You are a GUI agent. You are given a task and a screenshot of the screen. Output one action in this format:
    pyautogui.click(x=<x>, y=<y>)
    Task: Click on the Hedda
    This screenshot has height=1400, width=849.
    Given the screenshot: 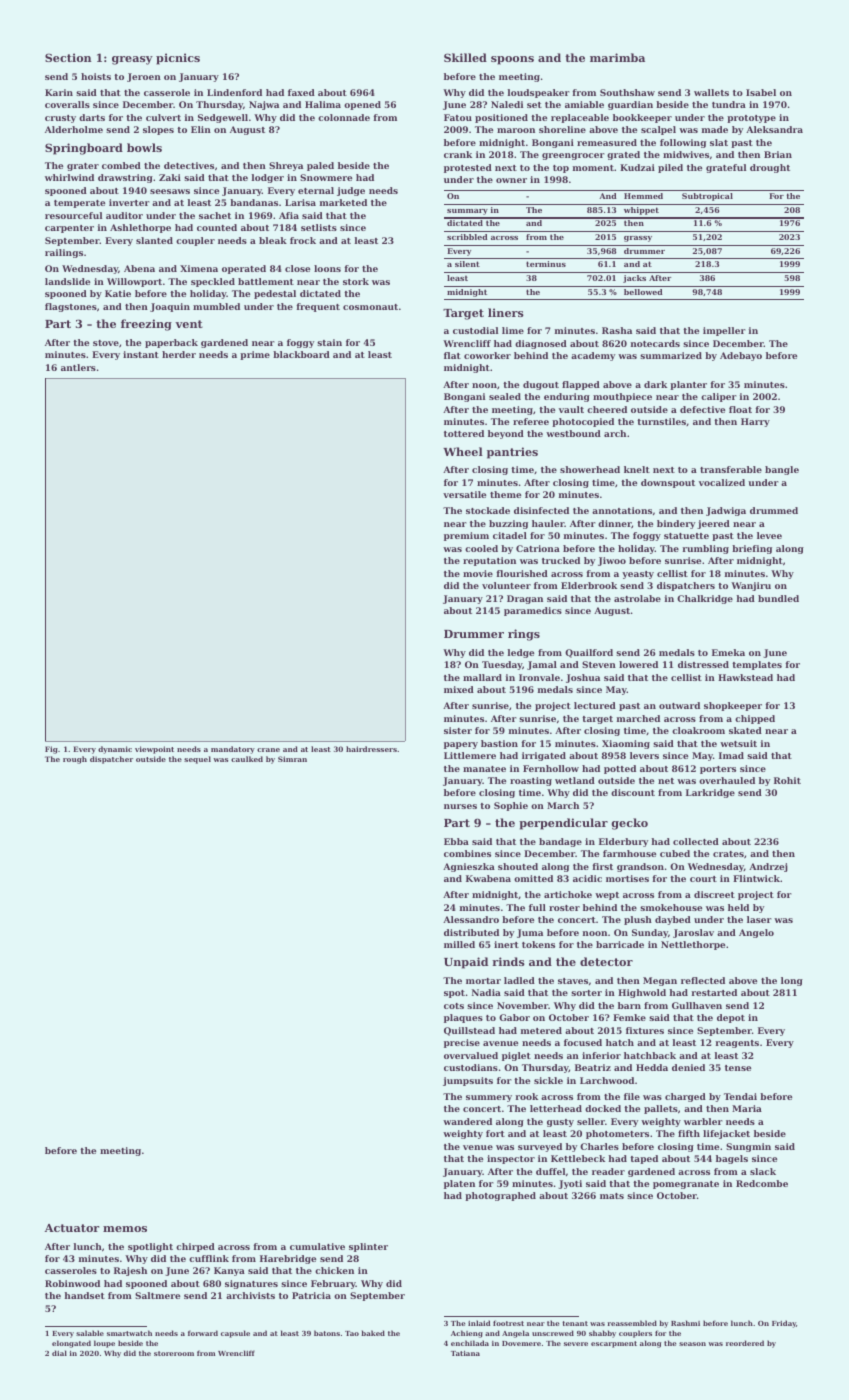 What is the action you would take?
    pyautogui.click(x=652, y=1067)
